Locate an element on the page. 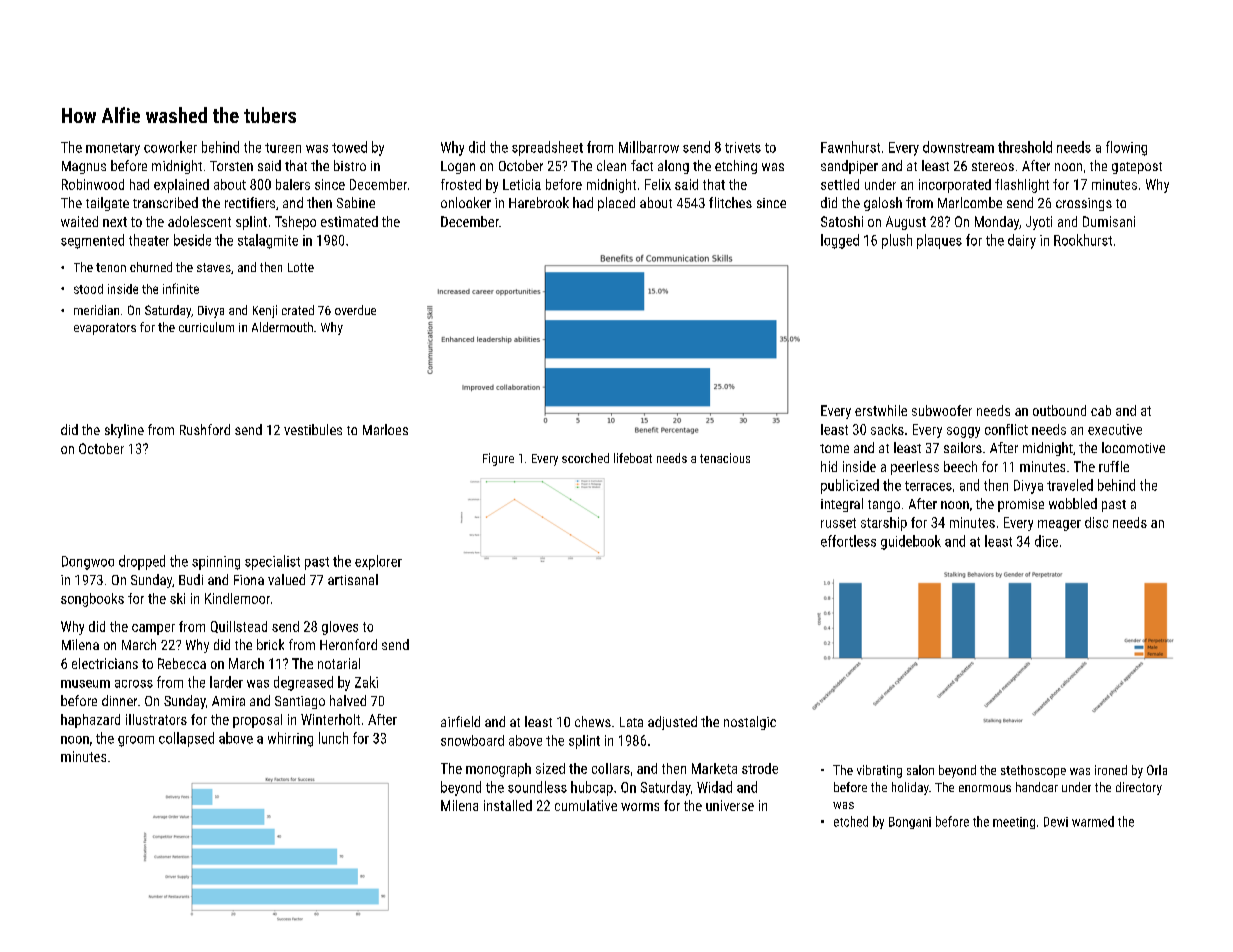  balers is located at coordinates (293, 184).
